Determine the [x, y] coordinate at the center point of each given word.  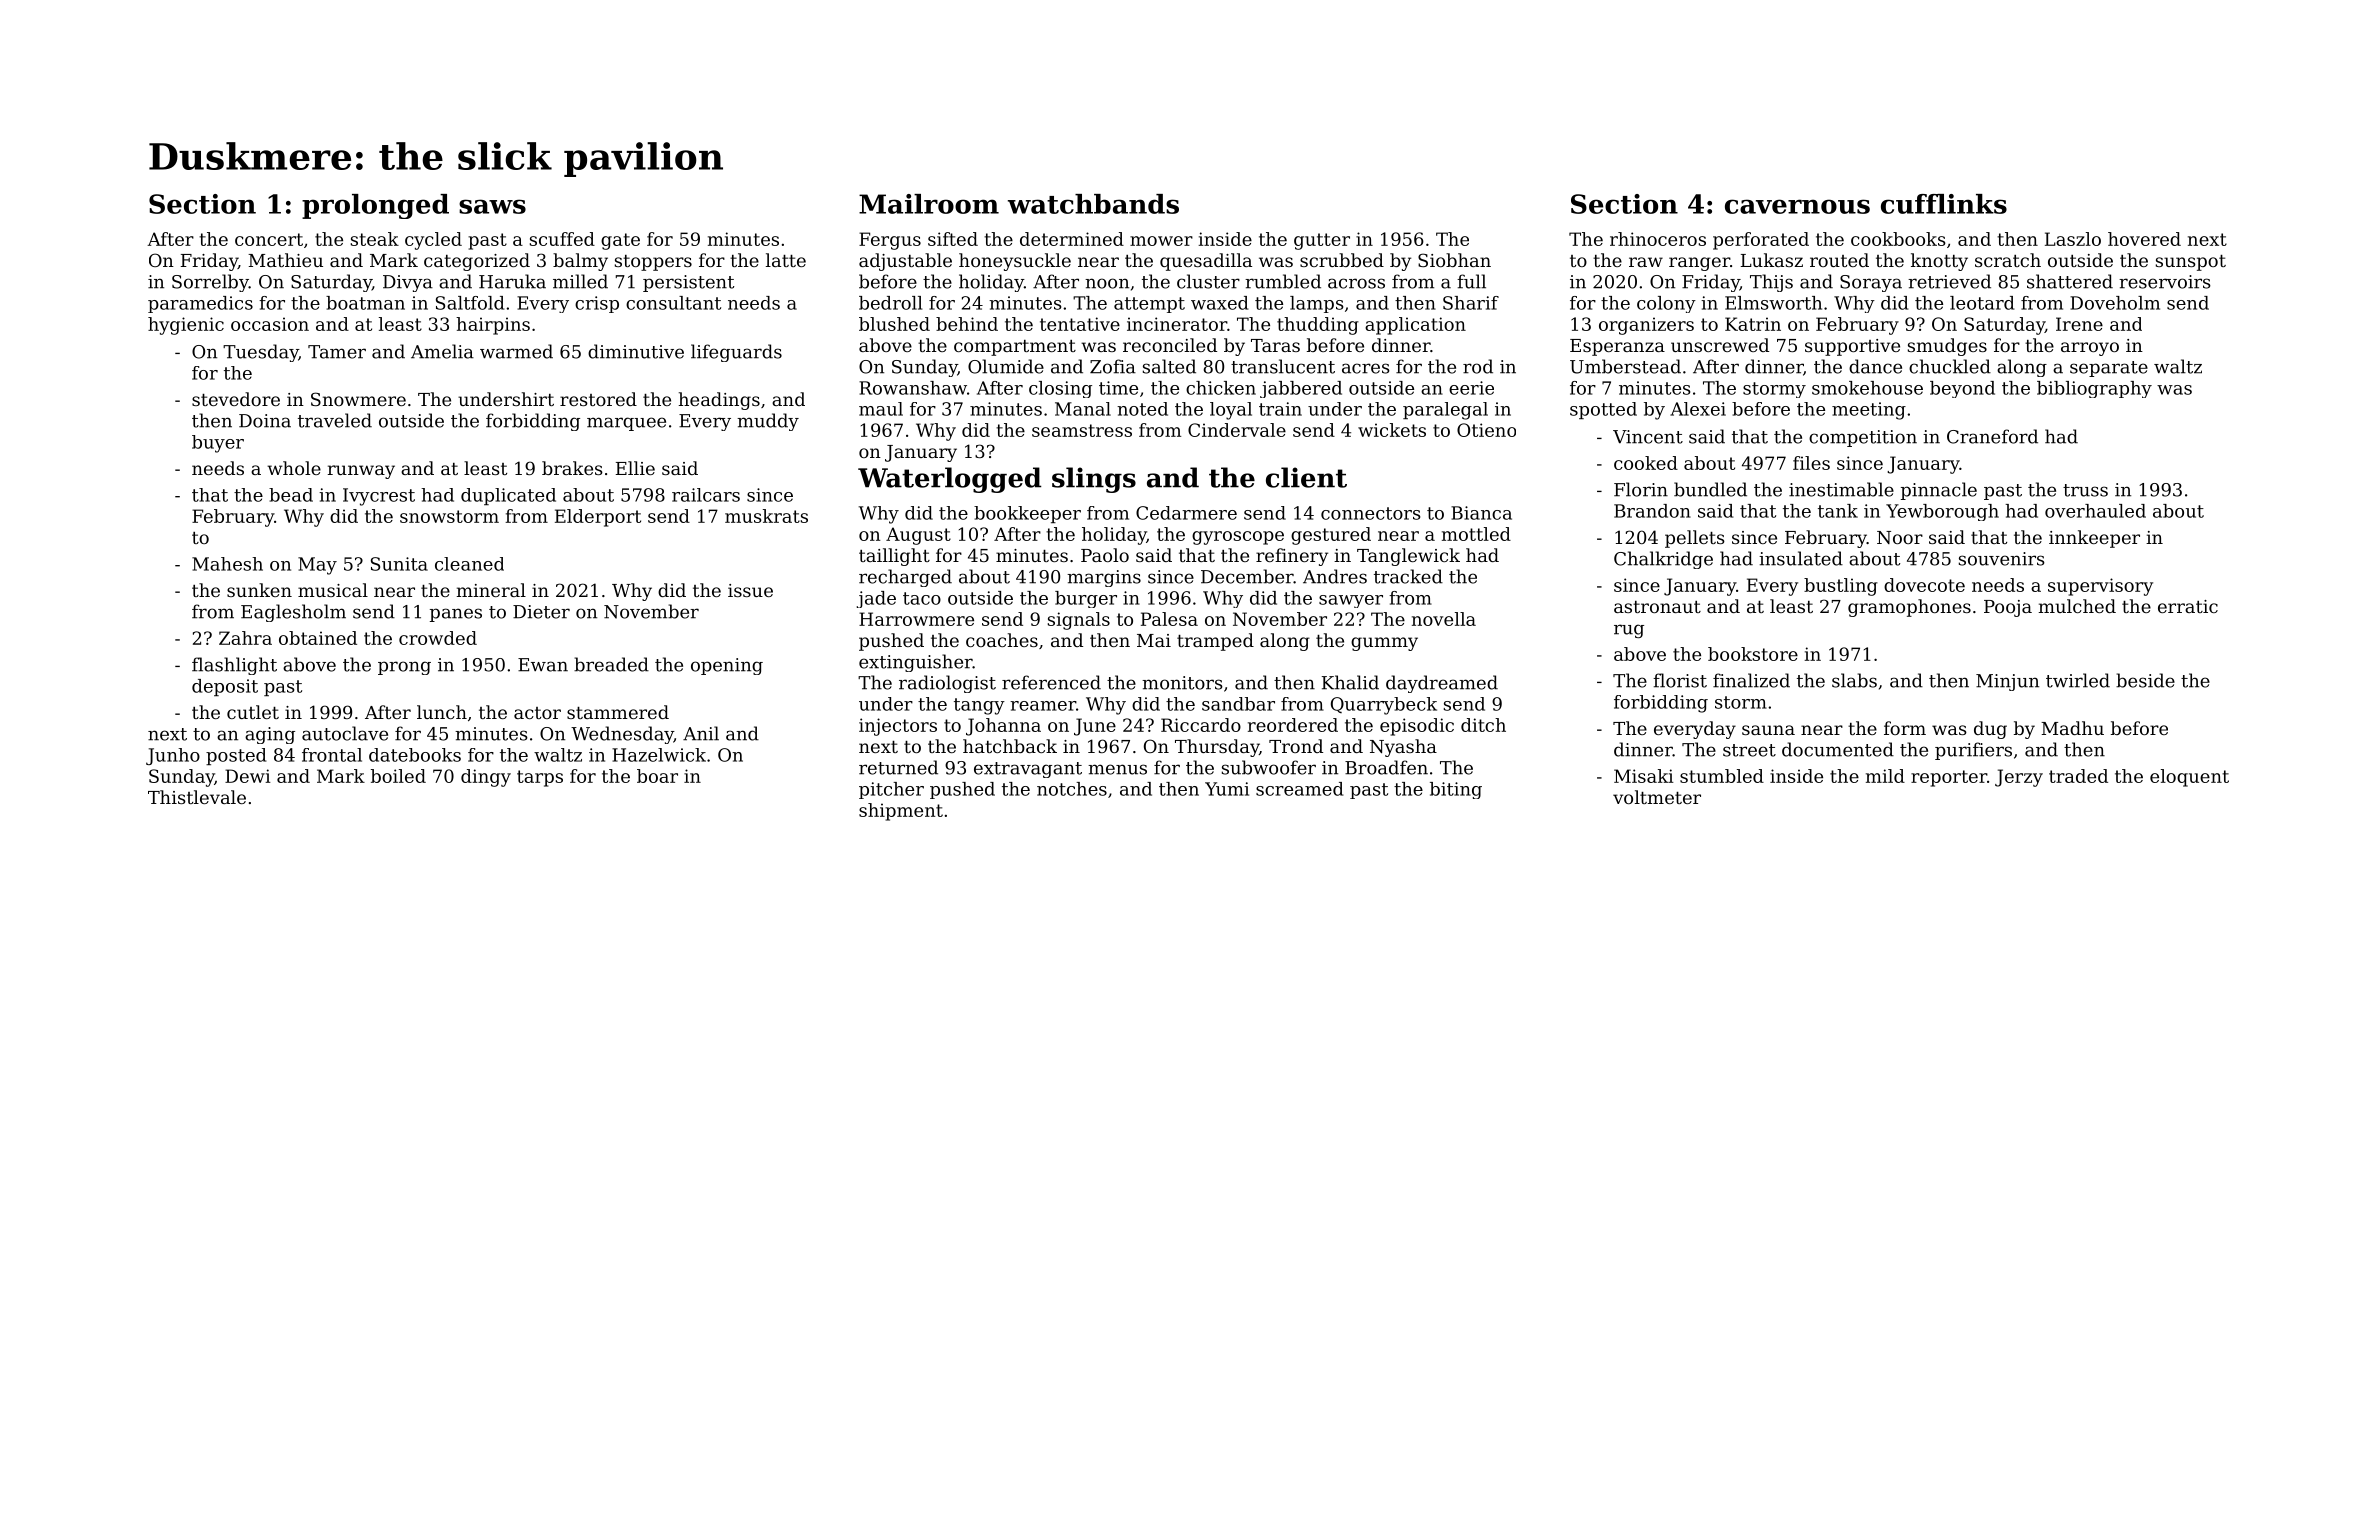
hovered [2144, 239]
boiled [398, 776]
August [918, 536]
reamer [1043, 706]
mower [1161, 241]
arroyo [2090, 349]
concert [269, 239]
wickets [1392, 430]
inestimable [1841, 489]
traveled [335, 420]
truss [2085, 490]
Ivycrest [379, 497]
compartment [1015, 348]
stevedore [236, 399]
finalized [1751, 680]
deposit [225, 687]
